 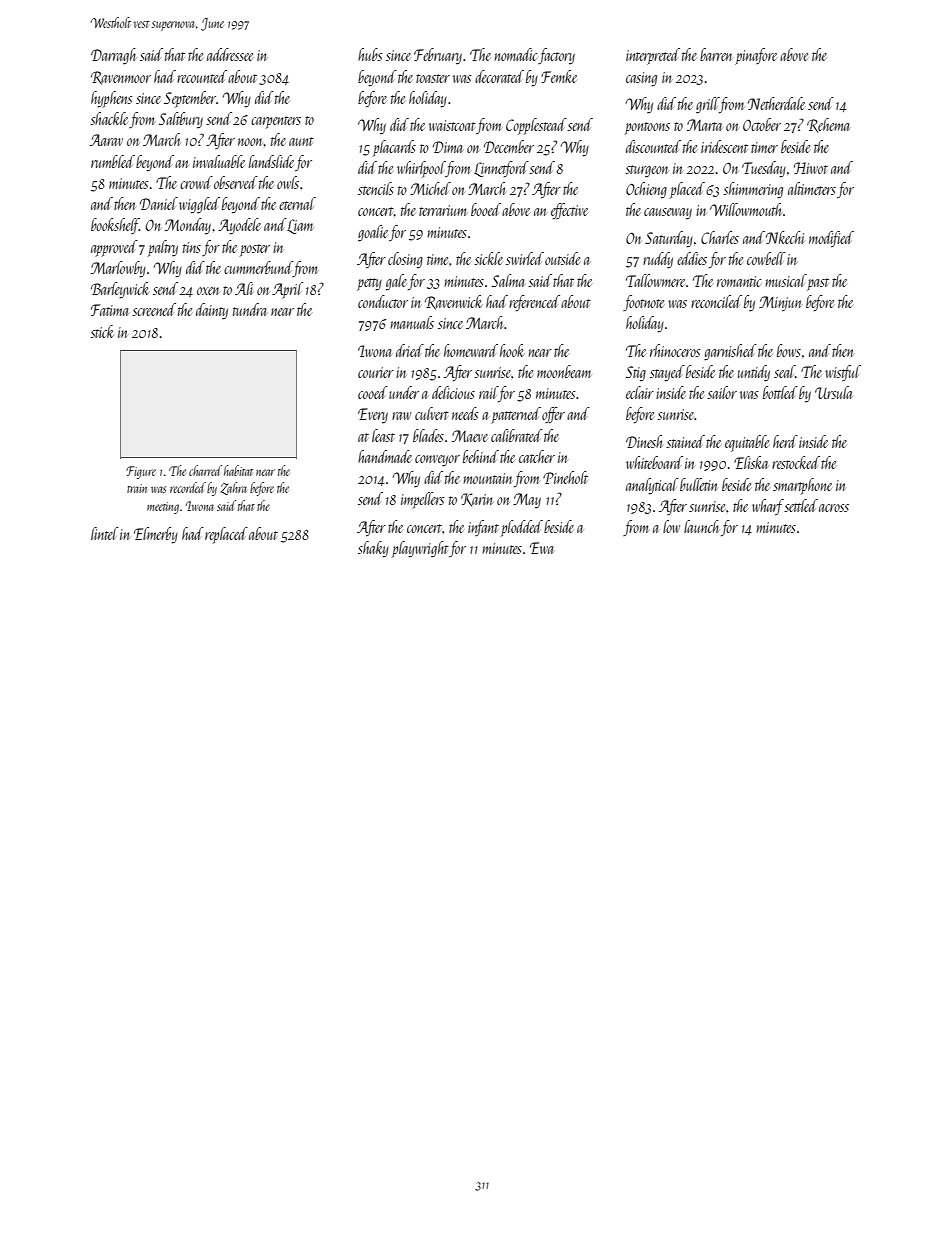 What do you see at coordinates (121, 78) in the screenshot?
I see `Ravenmoor` at bounding box center [121, 78].
